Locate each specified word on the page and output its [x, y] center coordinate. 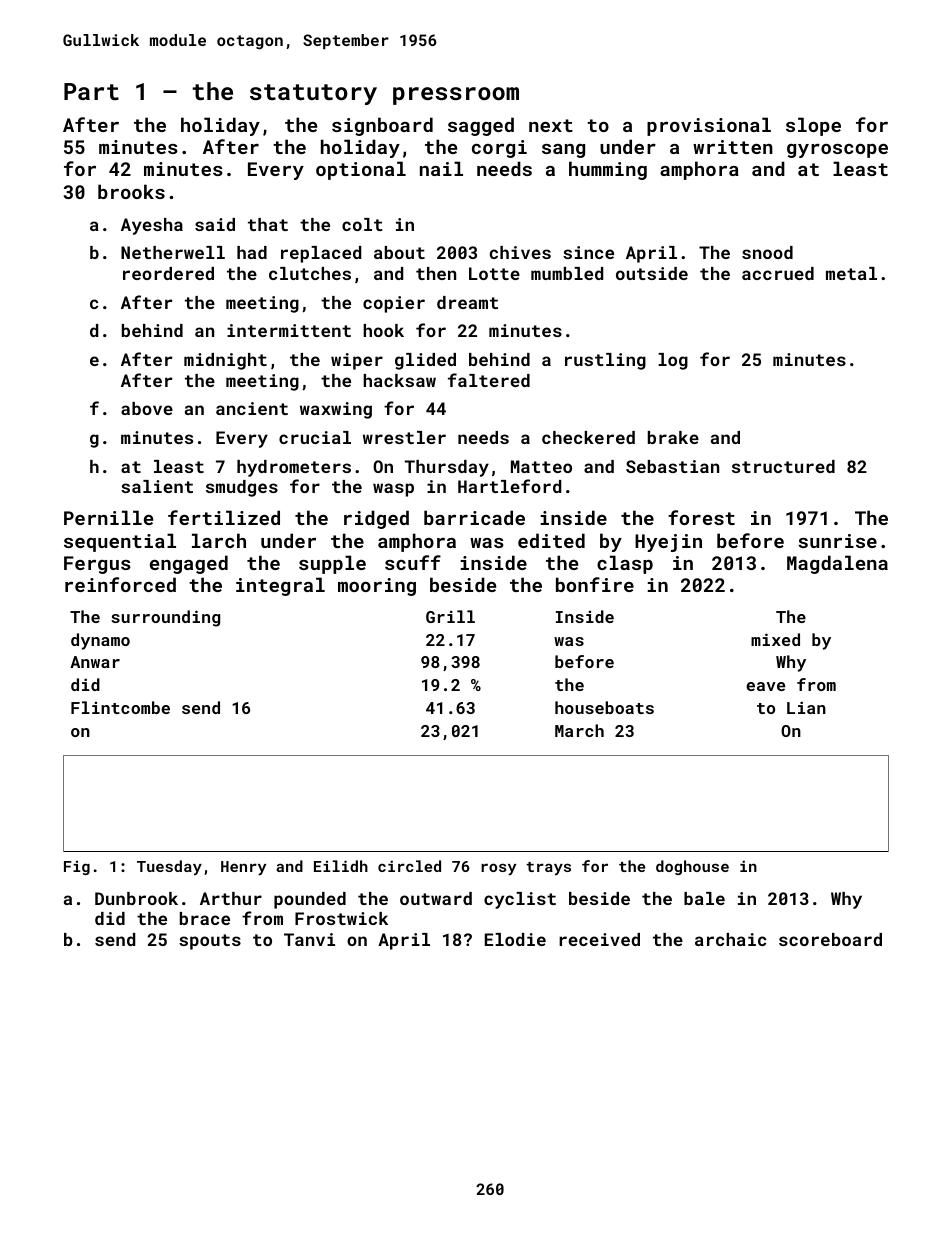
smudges [242, 488]
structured [783, 466]
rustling [605, 361]
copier [394, 304]
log [673, 361]
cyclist [520, 900]
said [215, 224]
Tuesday [169, 868]
